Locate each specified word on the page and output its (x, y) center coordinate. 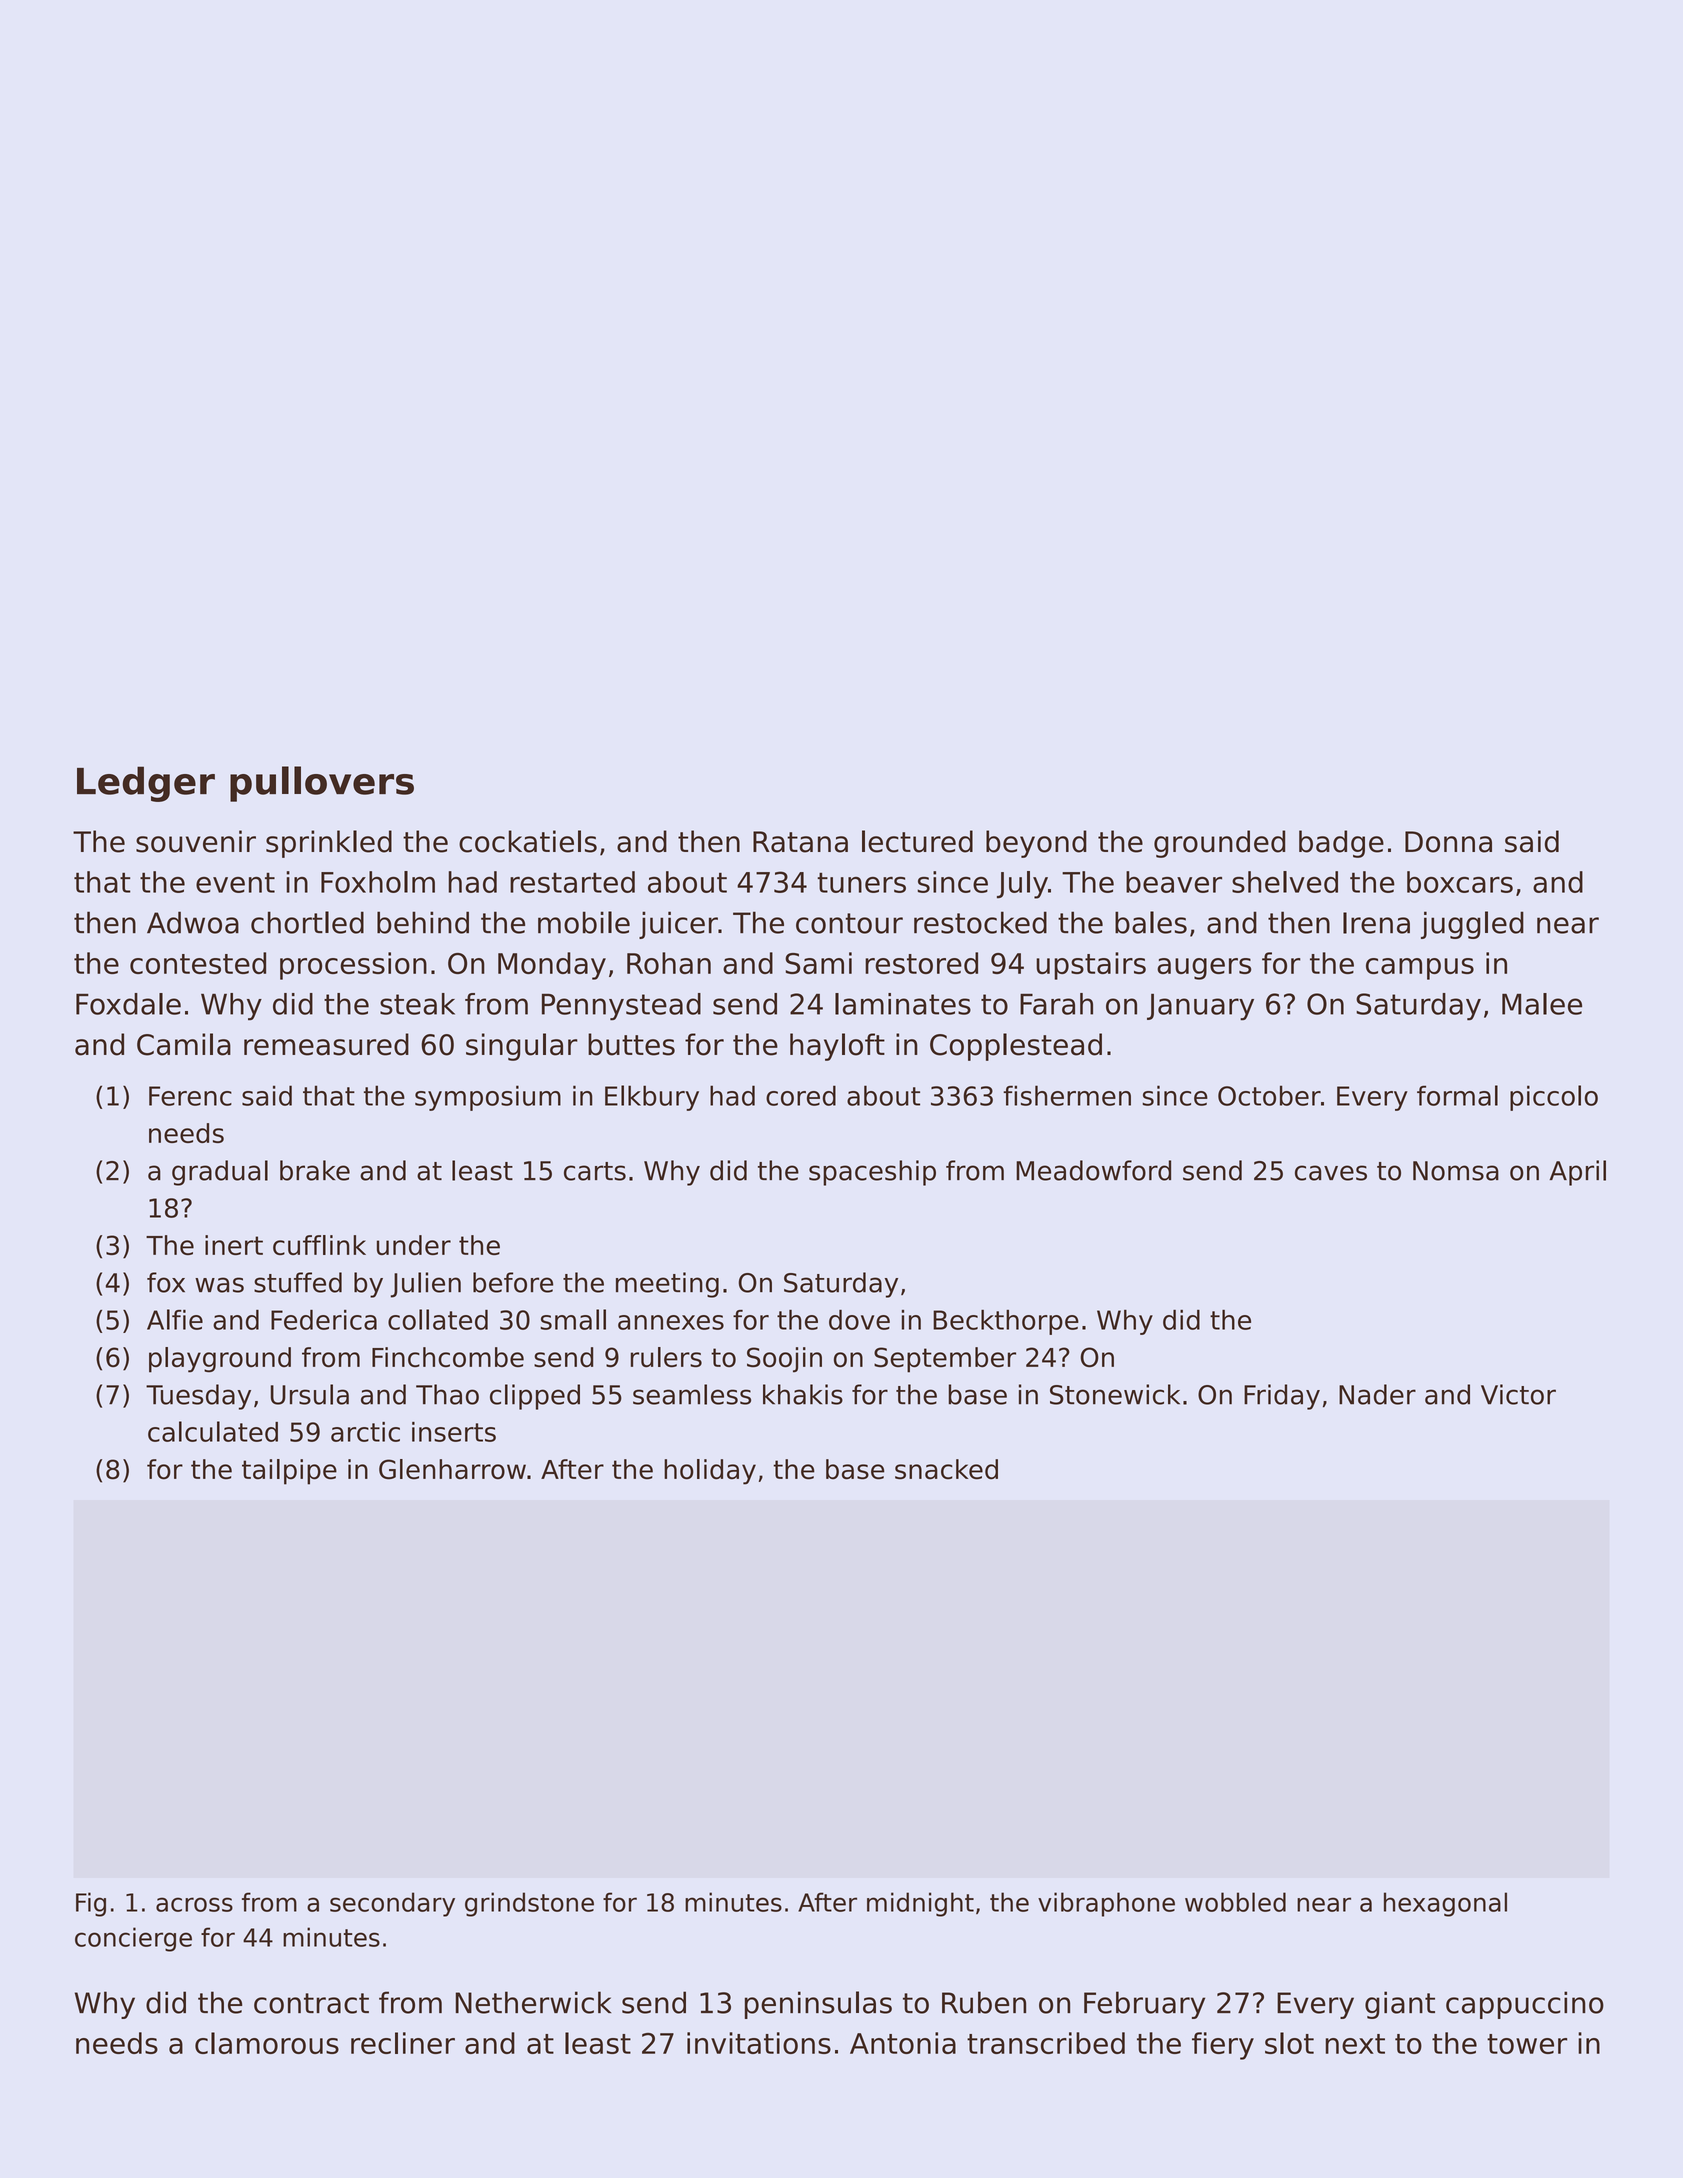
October (1269, 1095)
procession (353, 966)
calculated (213, 1431)
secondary (392, 1904)
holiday (710, 1472)
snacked (946, 1469)
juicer (678, 925)
